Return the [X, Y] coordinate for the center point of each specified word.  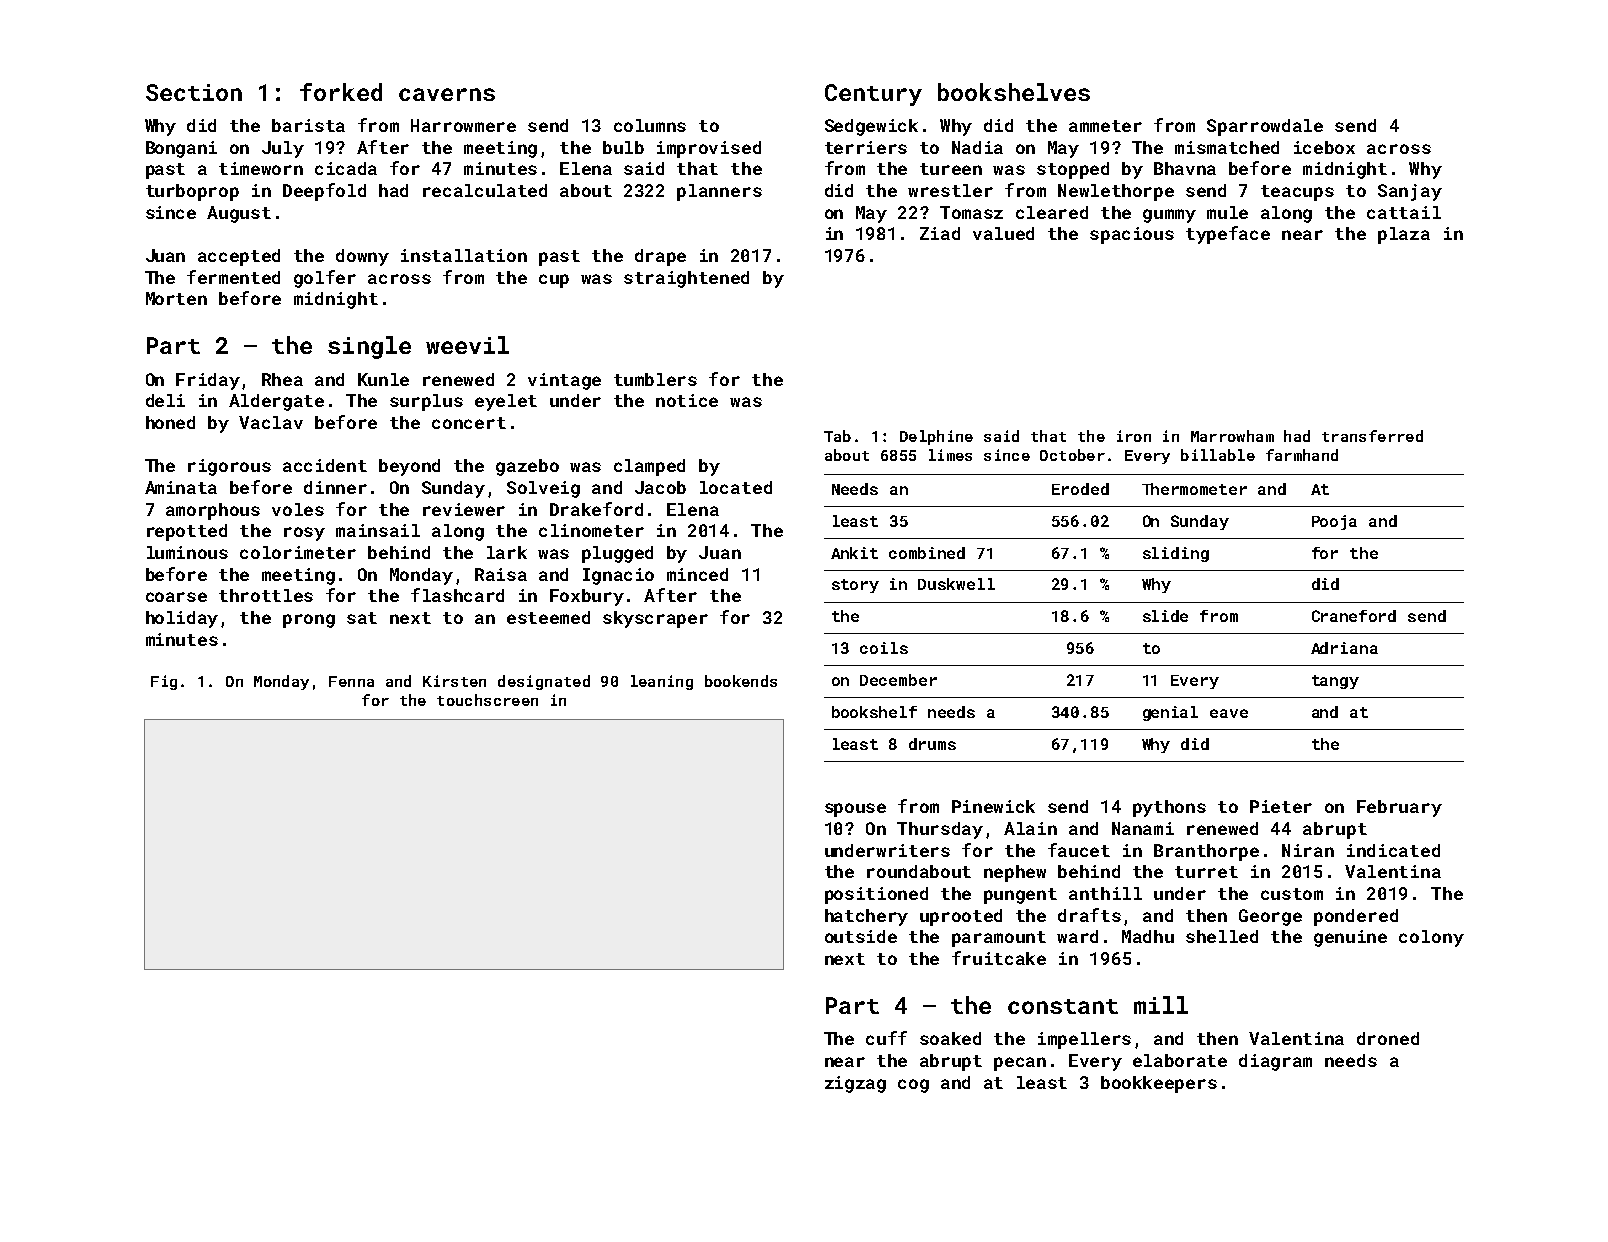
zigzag [855, 1084]
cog [913, 1086]
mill [1161, 1005]
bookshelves [1014, 92]
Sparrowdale [1265, 127]
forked [341, 92]
